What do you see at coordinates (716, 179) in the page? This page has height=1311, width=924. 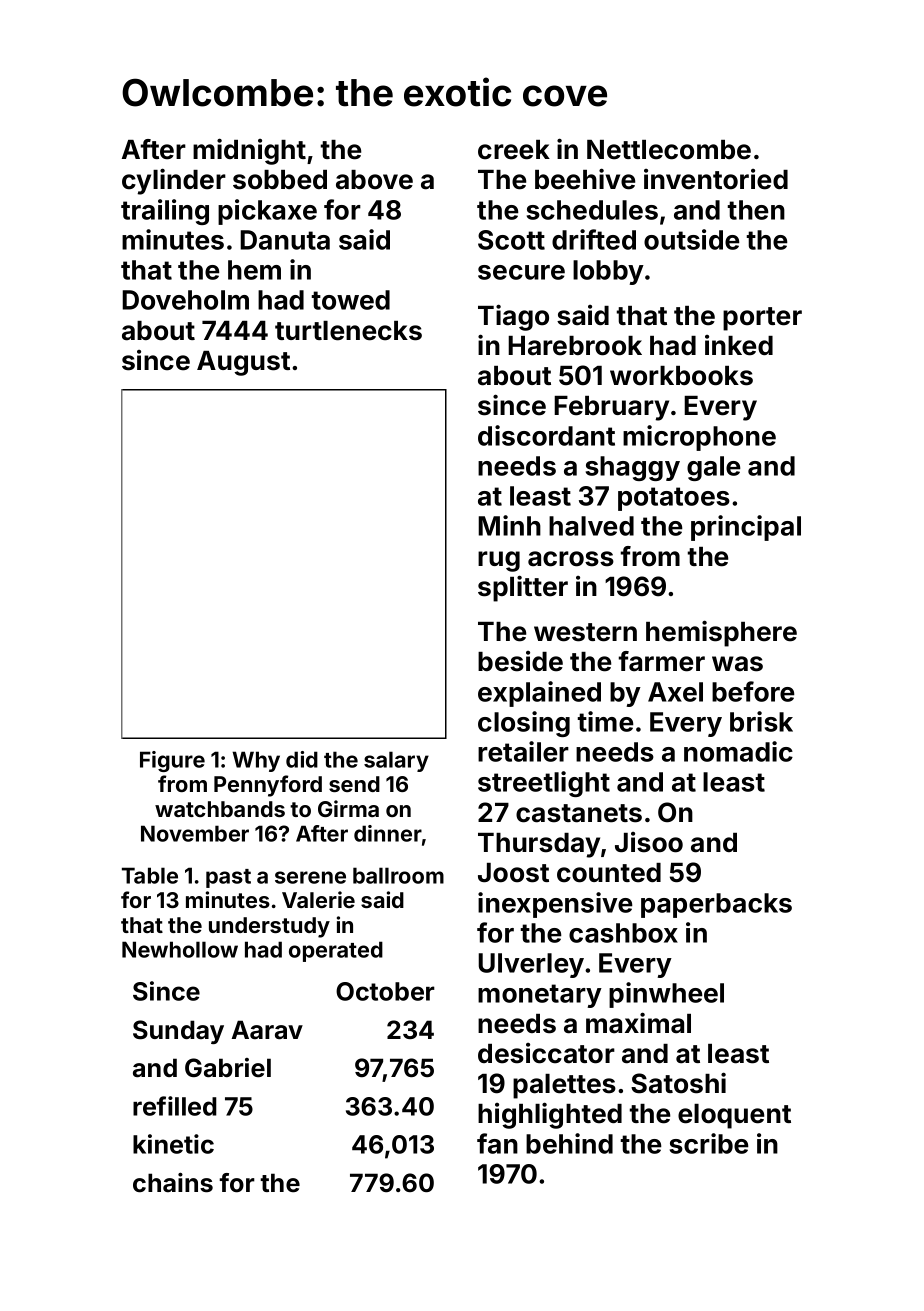 I see `inventoried` at bounding box center [716, 179].
